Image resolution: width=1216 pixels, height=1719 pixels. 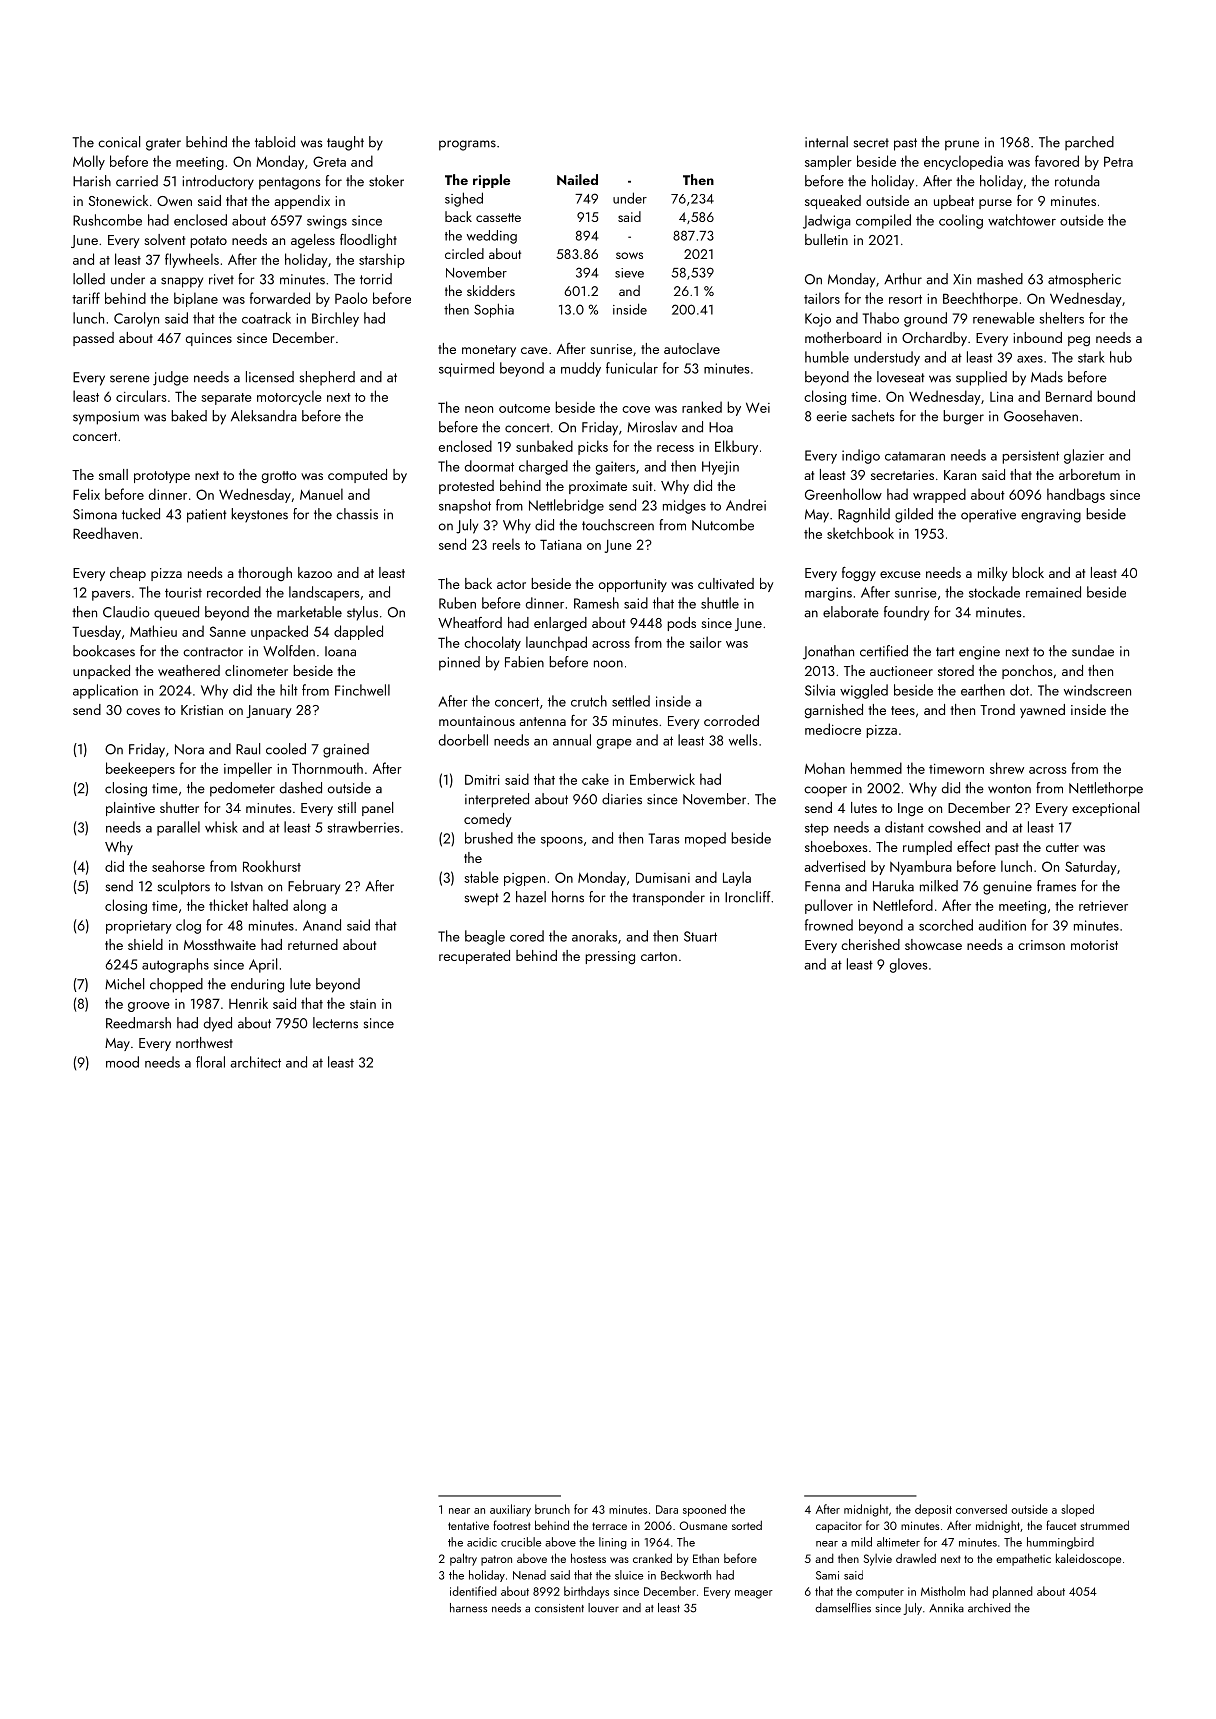 What do you see at coordinates (210, 1062) in the screenshot?
I see `floral` at bounding box center [210, 1062].
